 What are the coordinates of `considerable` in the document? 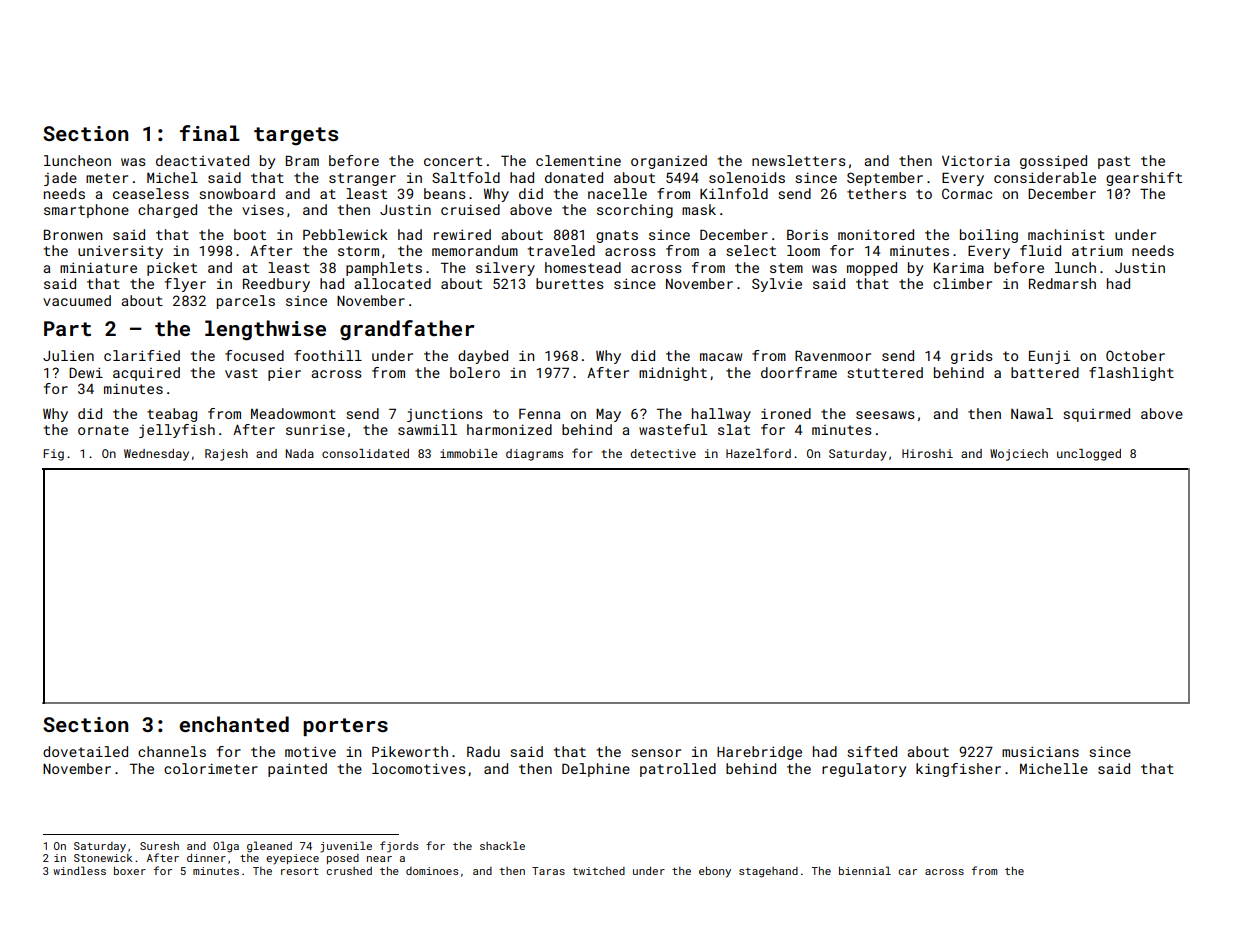 It's located at (1045, 177).
